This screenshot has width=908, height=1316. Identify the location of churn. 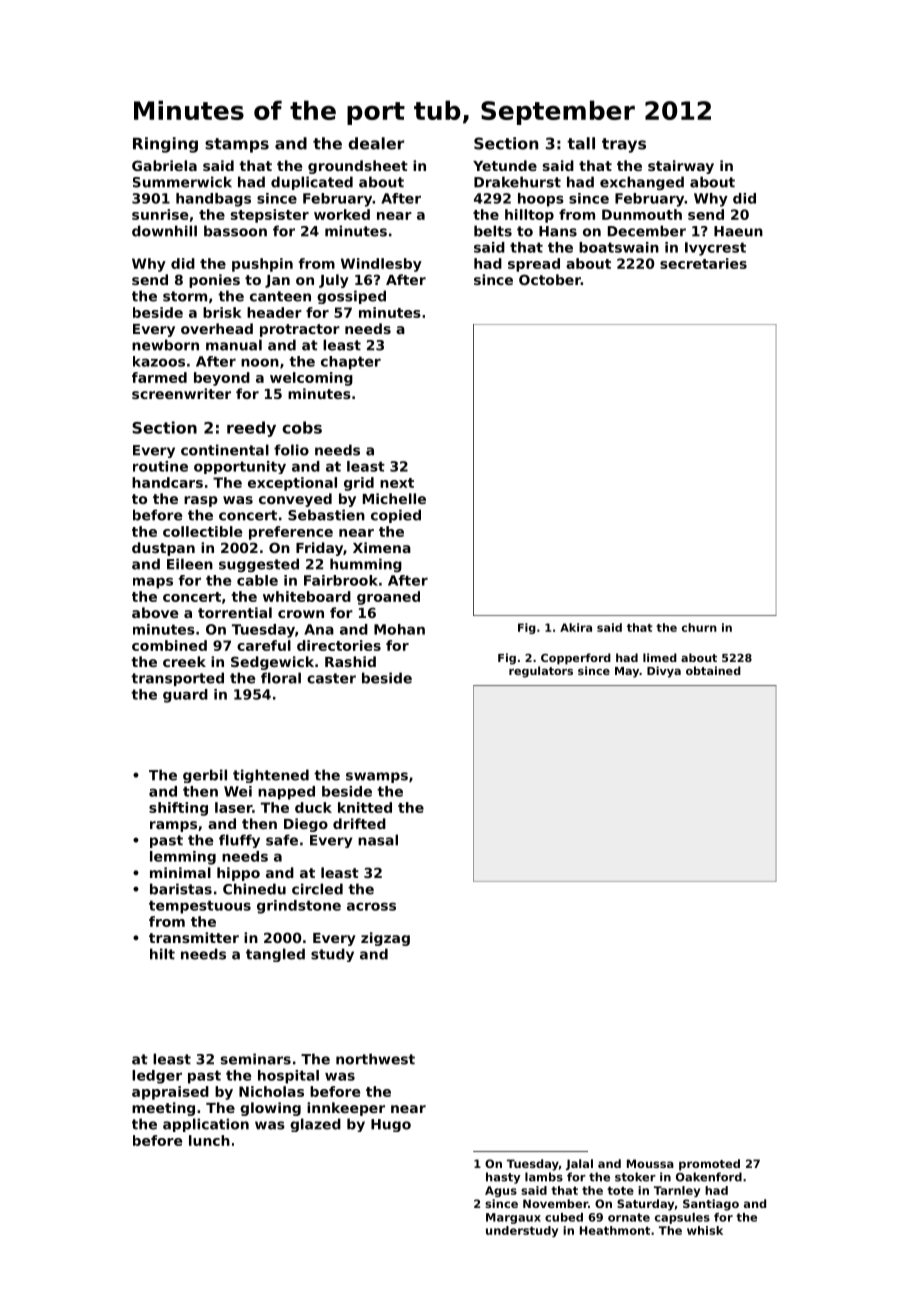
(699, 627).
